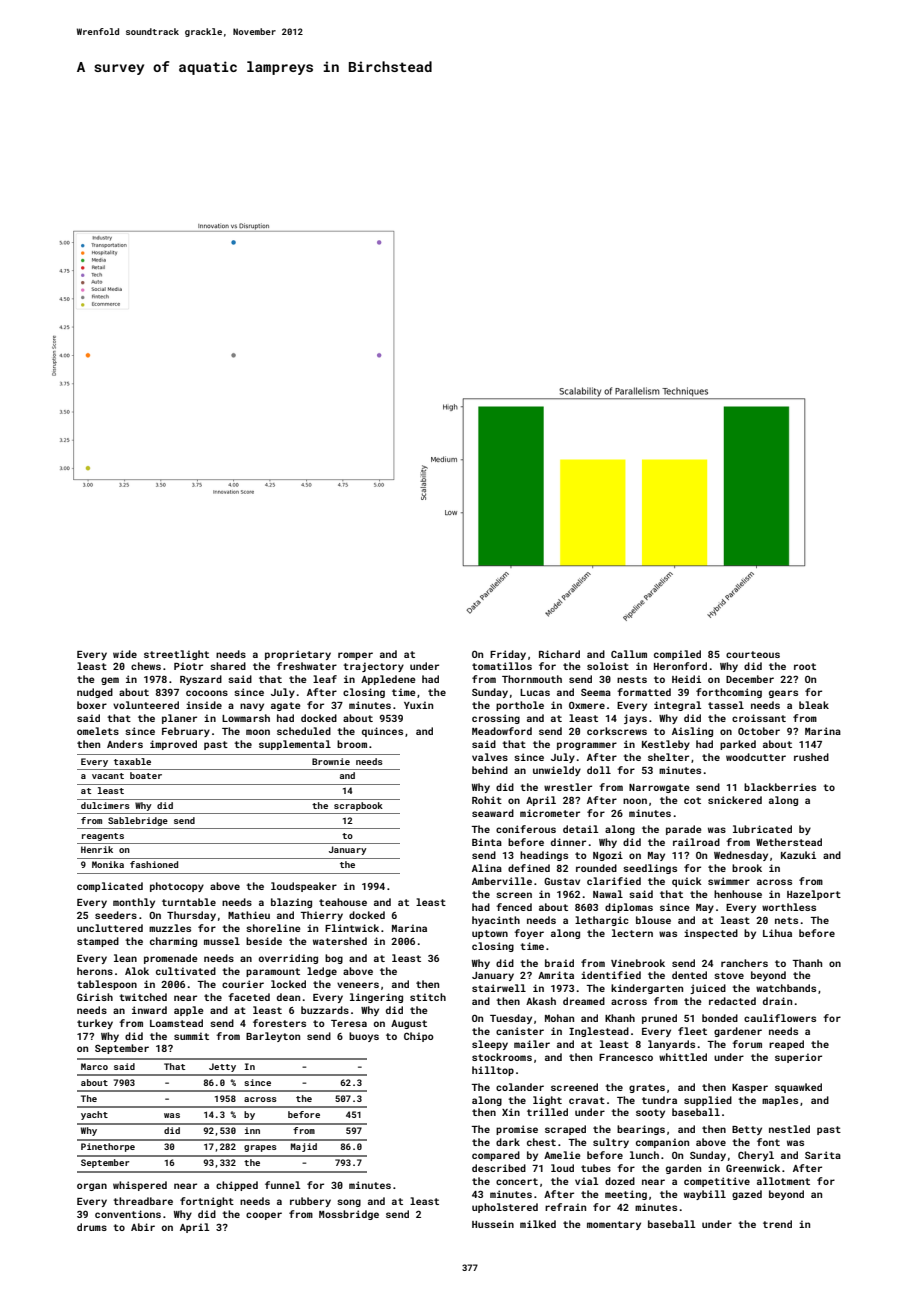 Image resolution: width=924 pixels, height=1308 pixels. Describe the element at coordinates (729, 881) in the document. I see `swimmer` at that location.
